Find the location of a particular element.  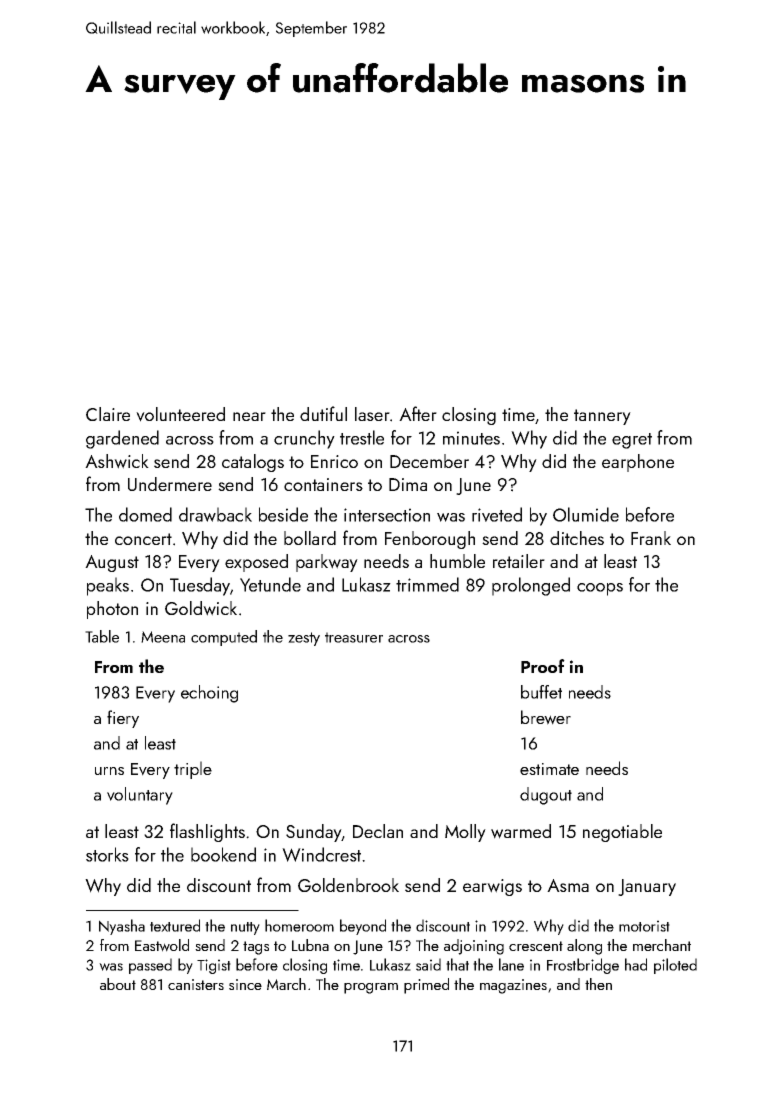

estimate is located at coordinates (549, 769).
